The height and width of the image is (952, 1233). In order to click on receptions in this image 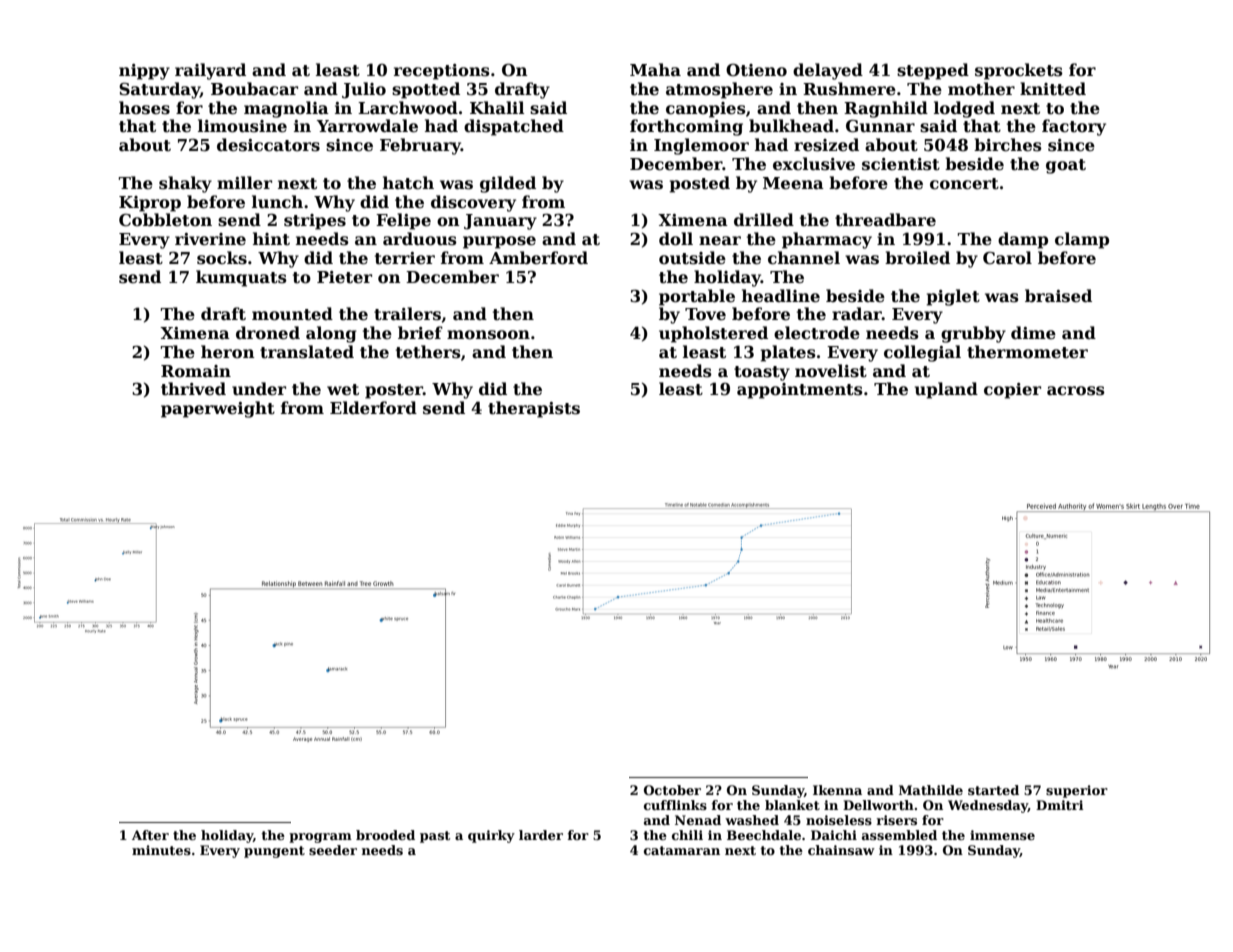, I will do `click(442, 72)`.
